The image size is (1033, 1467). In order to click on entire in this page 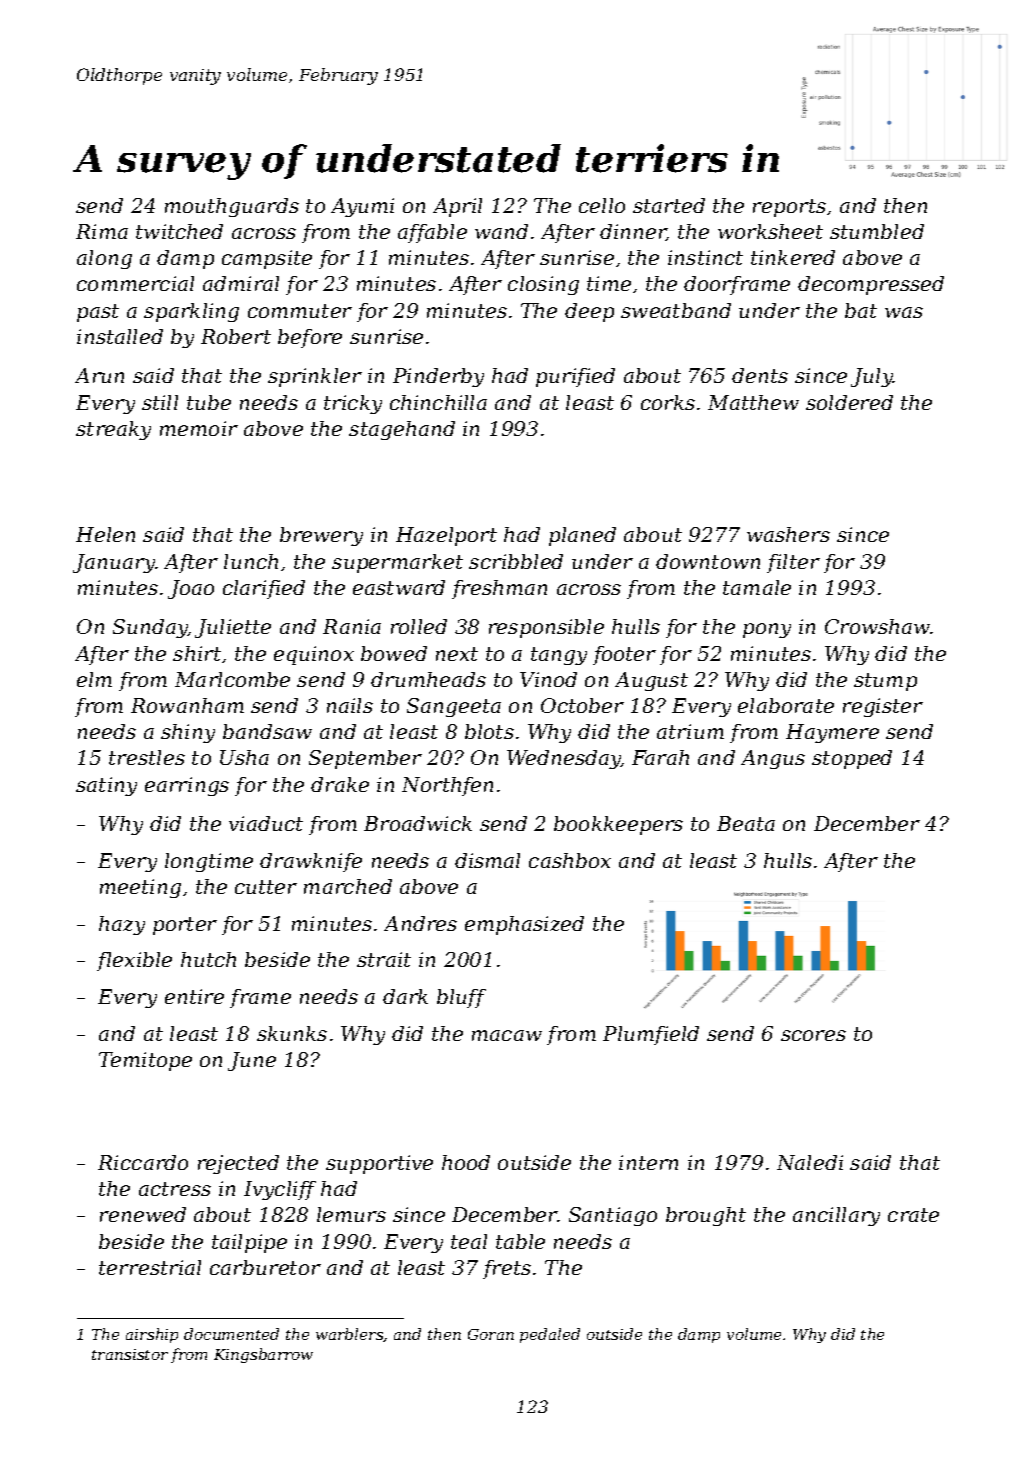, I will do `click(194, 996)`.
